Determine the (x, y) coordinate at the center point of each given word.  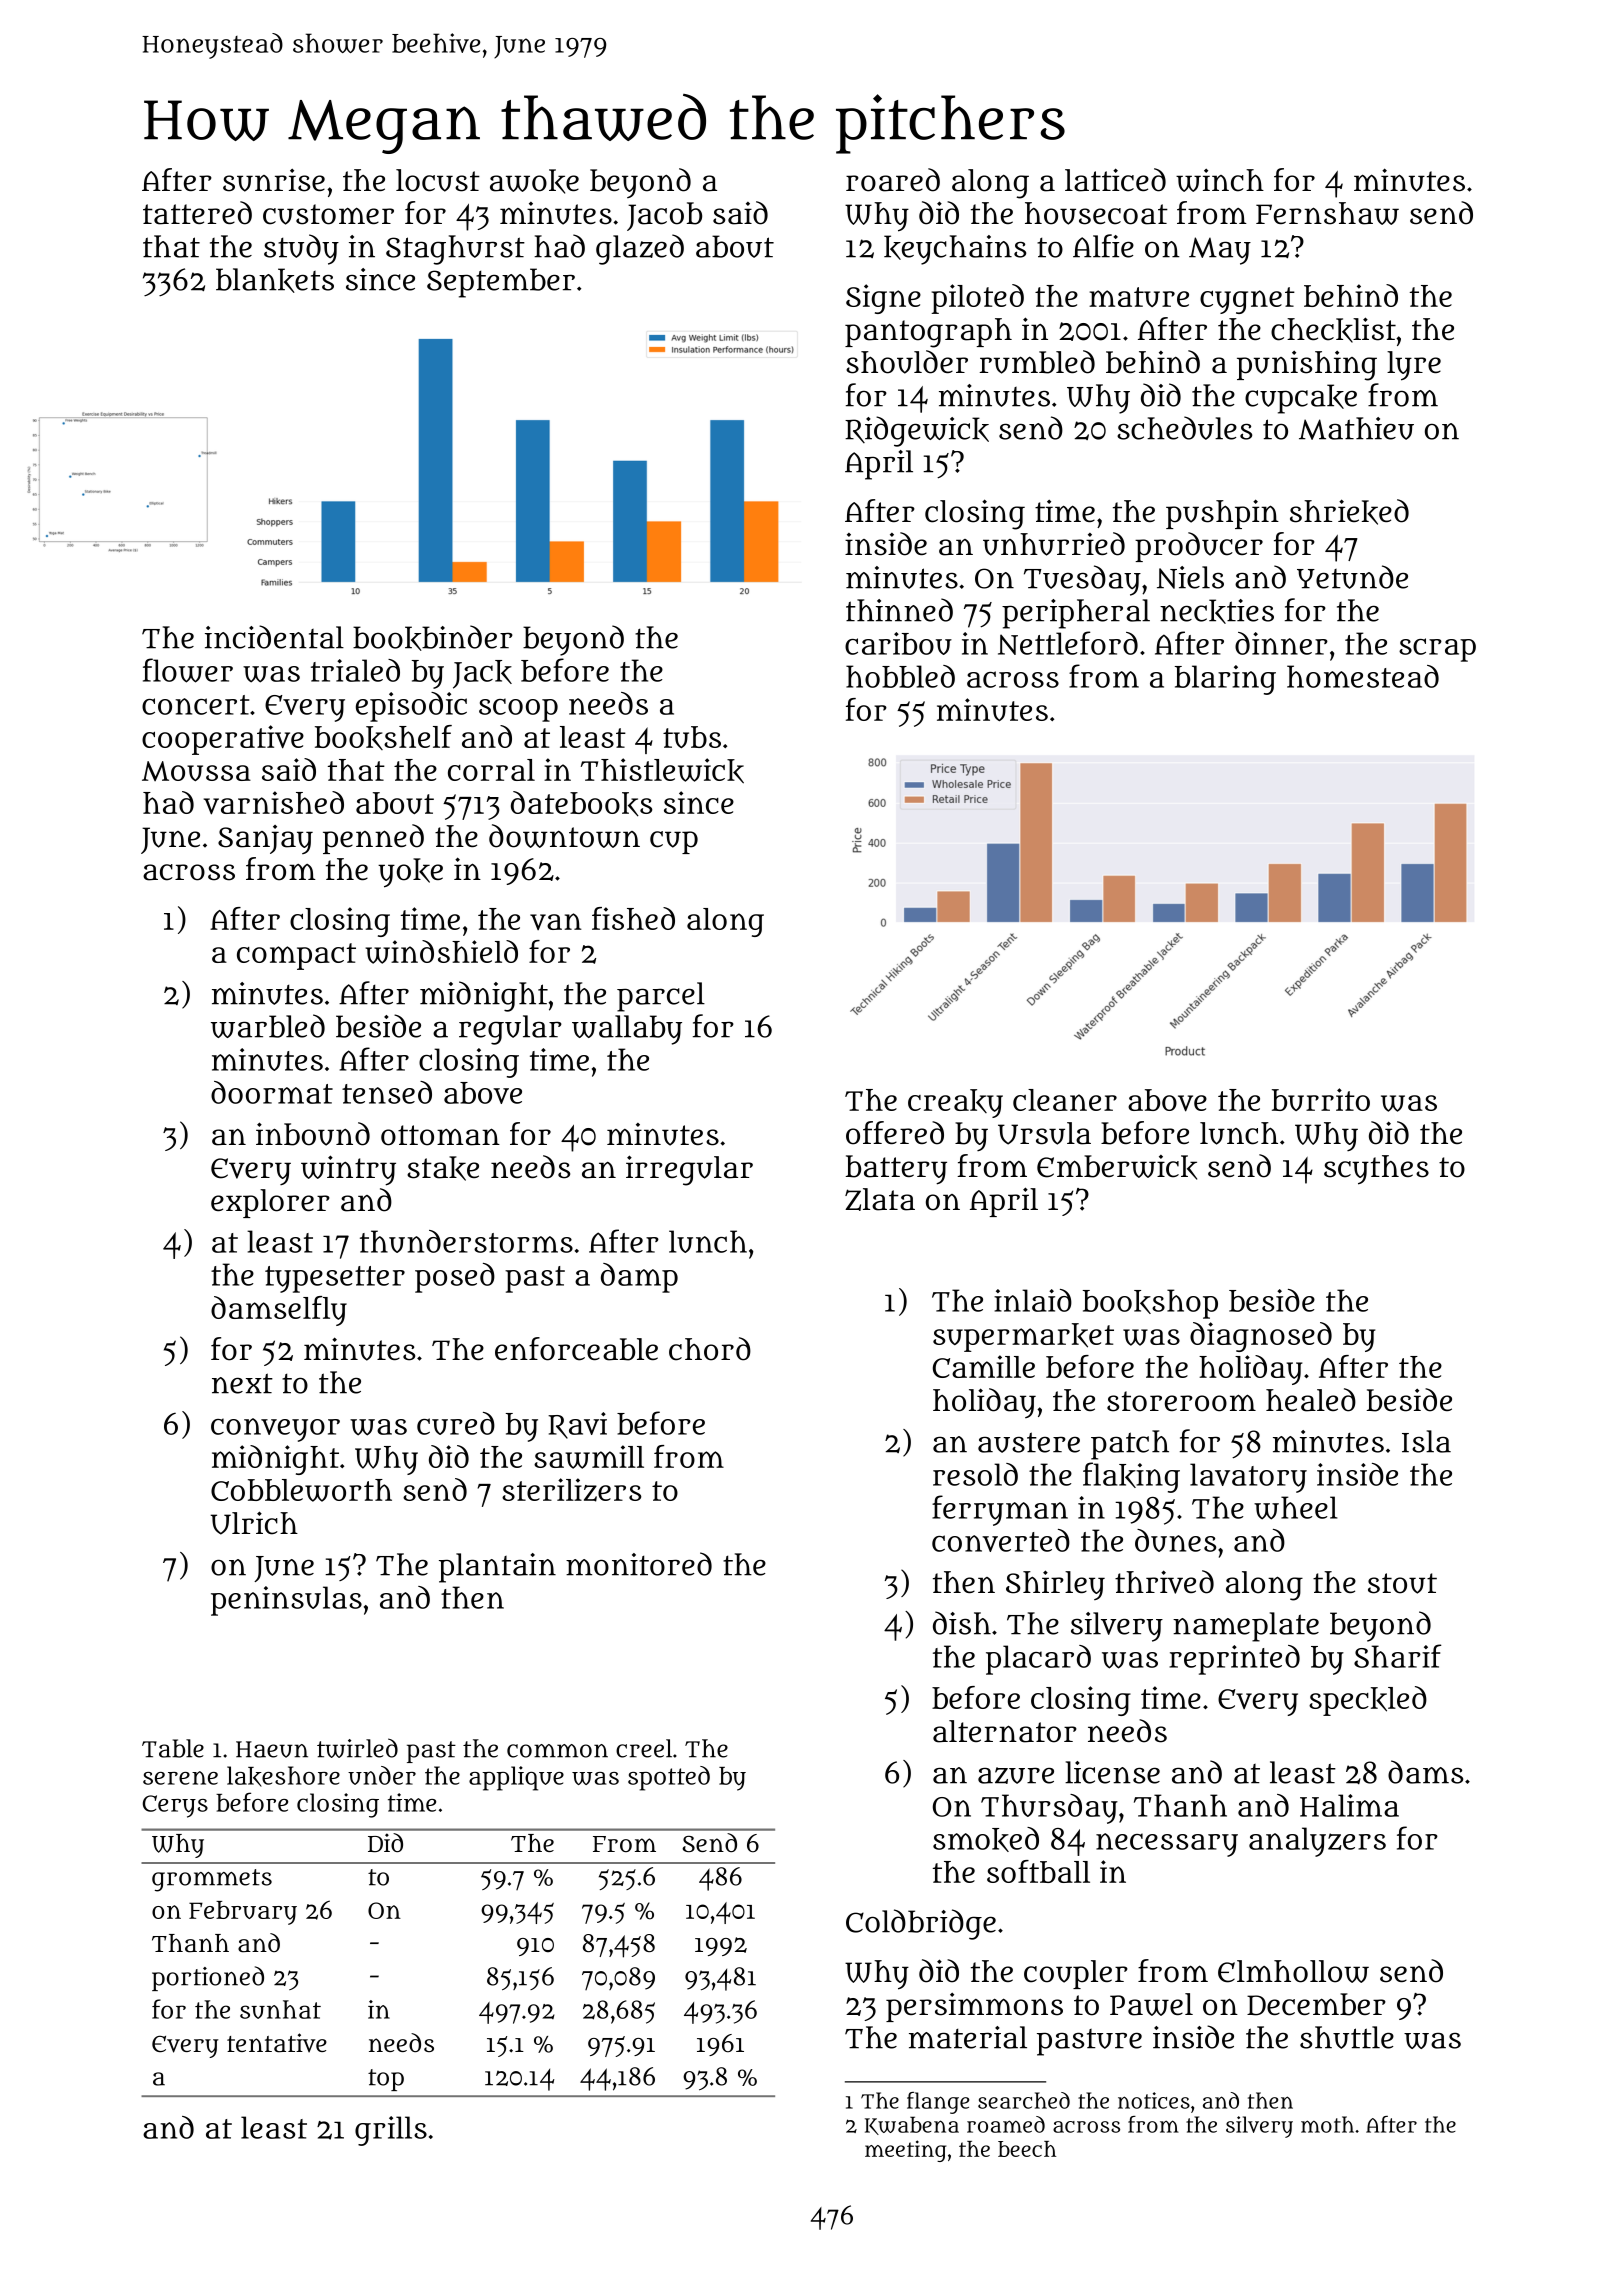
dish (962, 1623)
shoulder (907, 362)
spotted (669, 1778)
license (1112, 1772)
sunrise (274, 180)
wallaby (627, 1030)
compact (296, 956)
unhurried (1054, 544)
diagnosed (1261, 1337)
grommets (212, 1880)
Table (173, 1748)
